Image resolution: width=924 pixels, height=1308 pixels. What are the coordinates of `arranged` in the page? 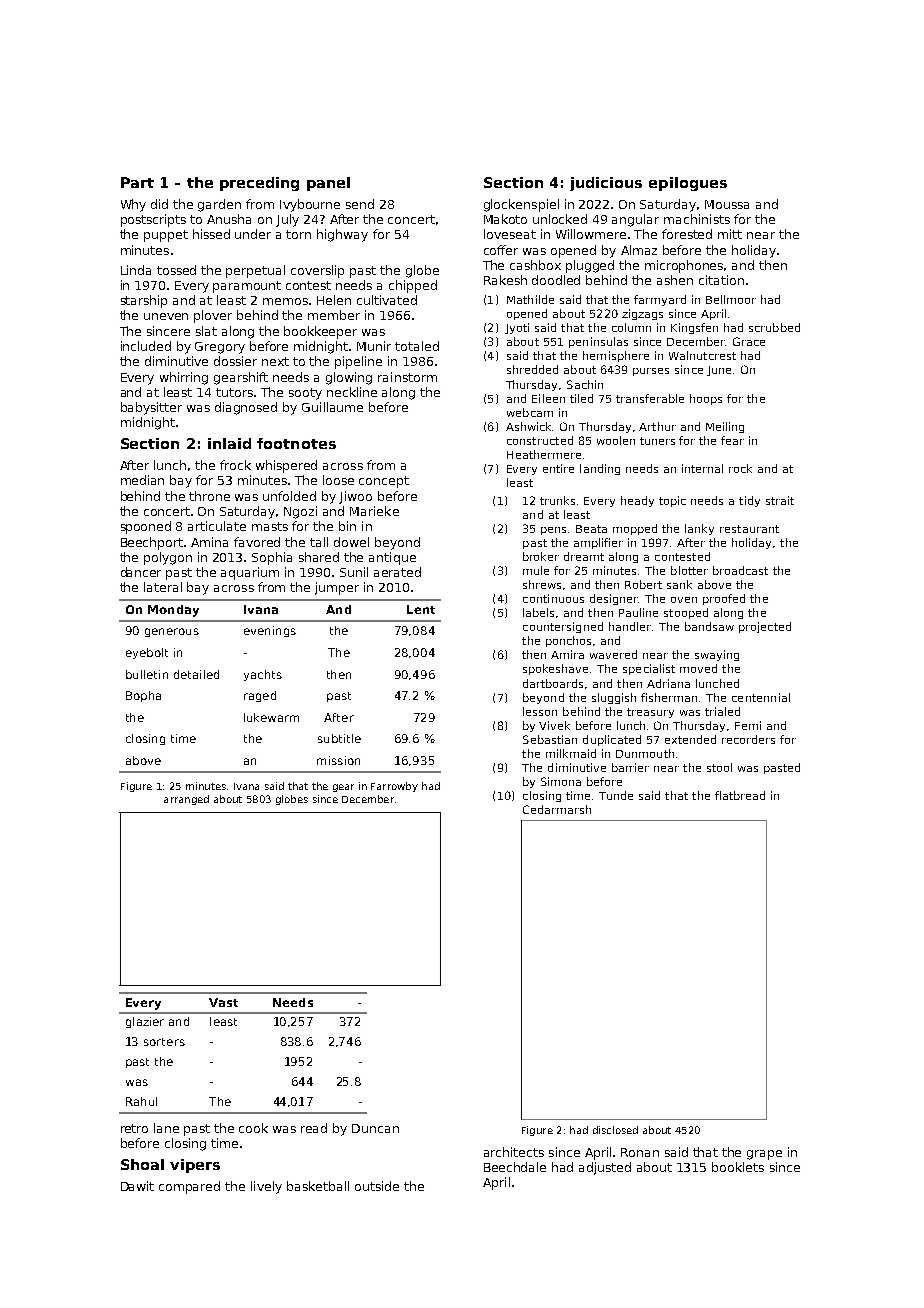 It's located at (186, 800).
